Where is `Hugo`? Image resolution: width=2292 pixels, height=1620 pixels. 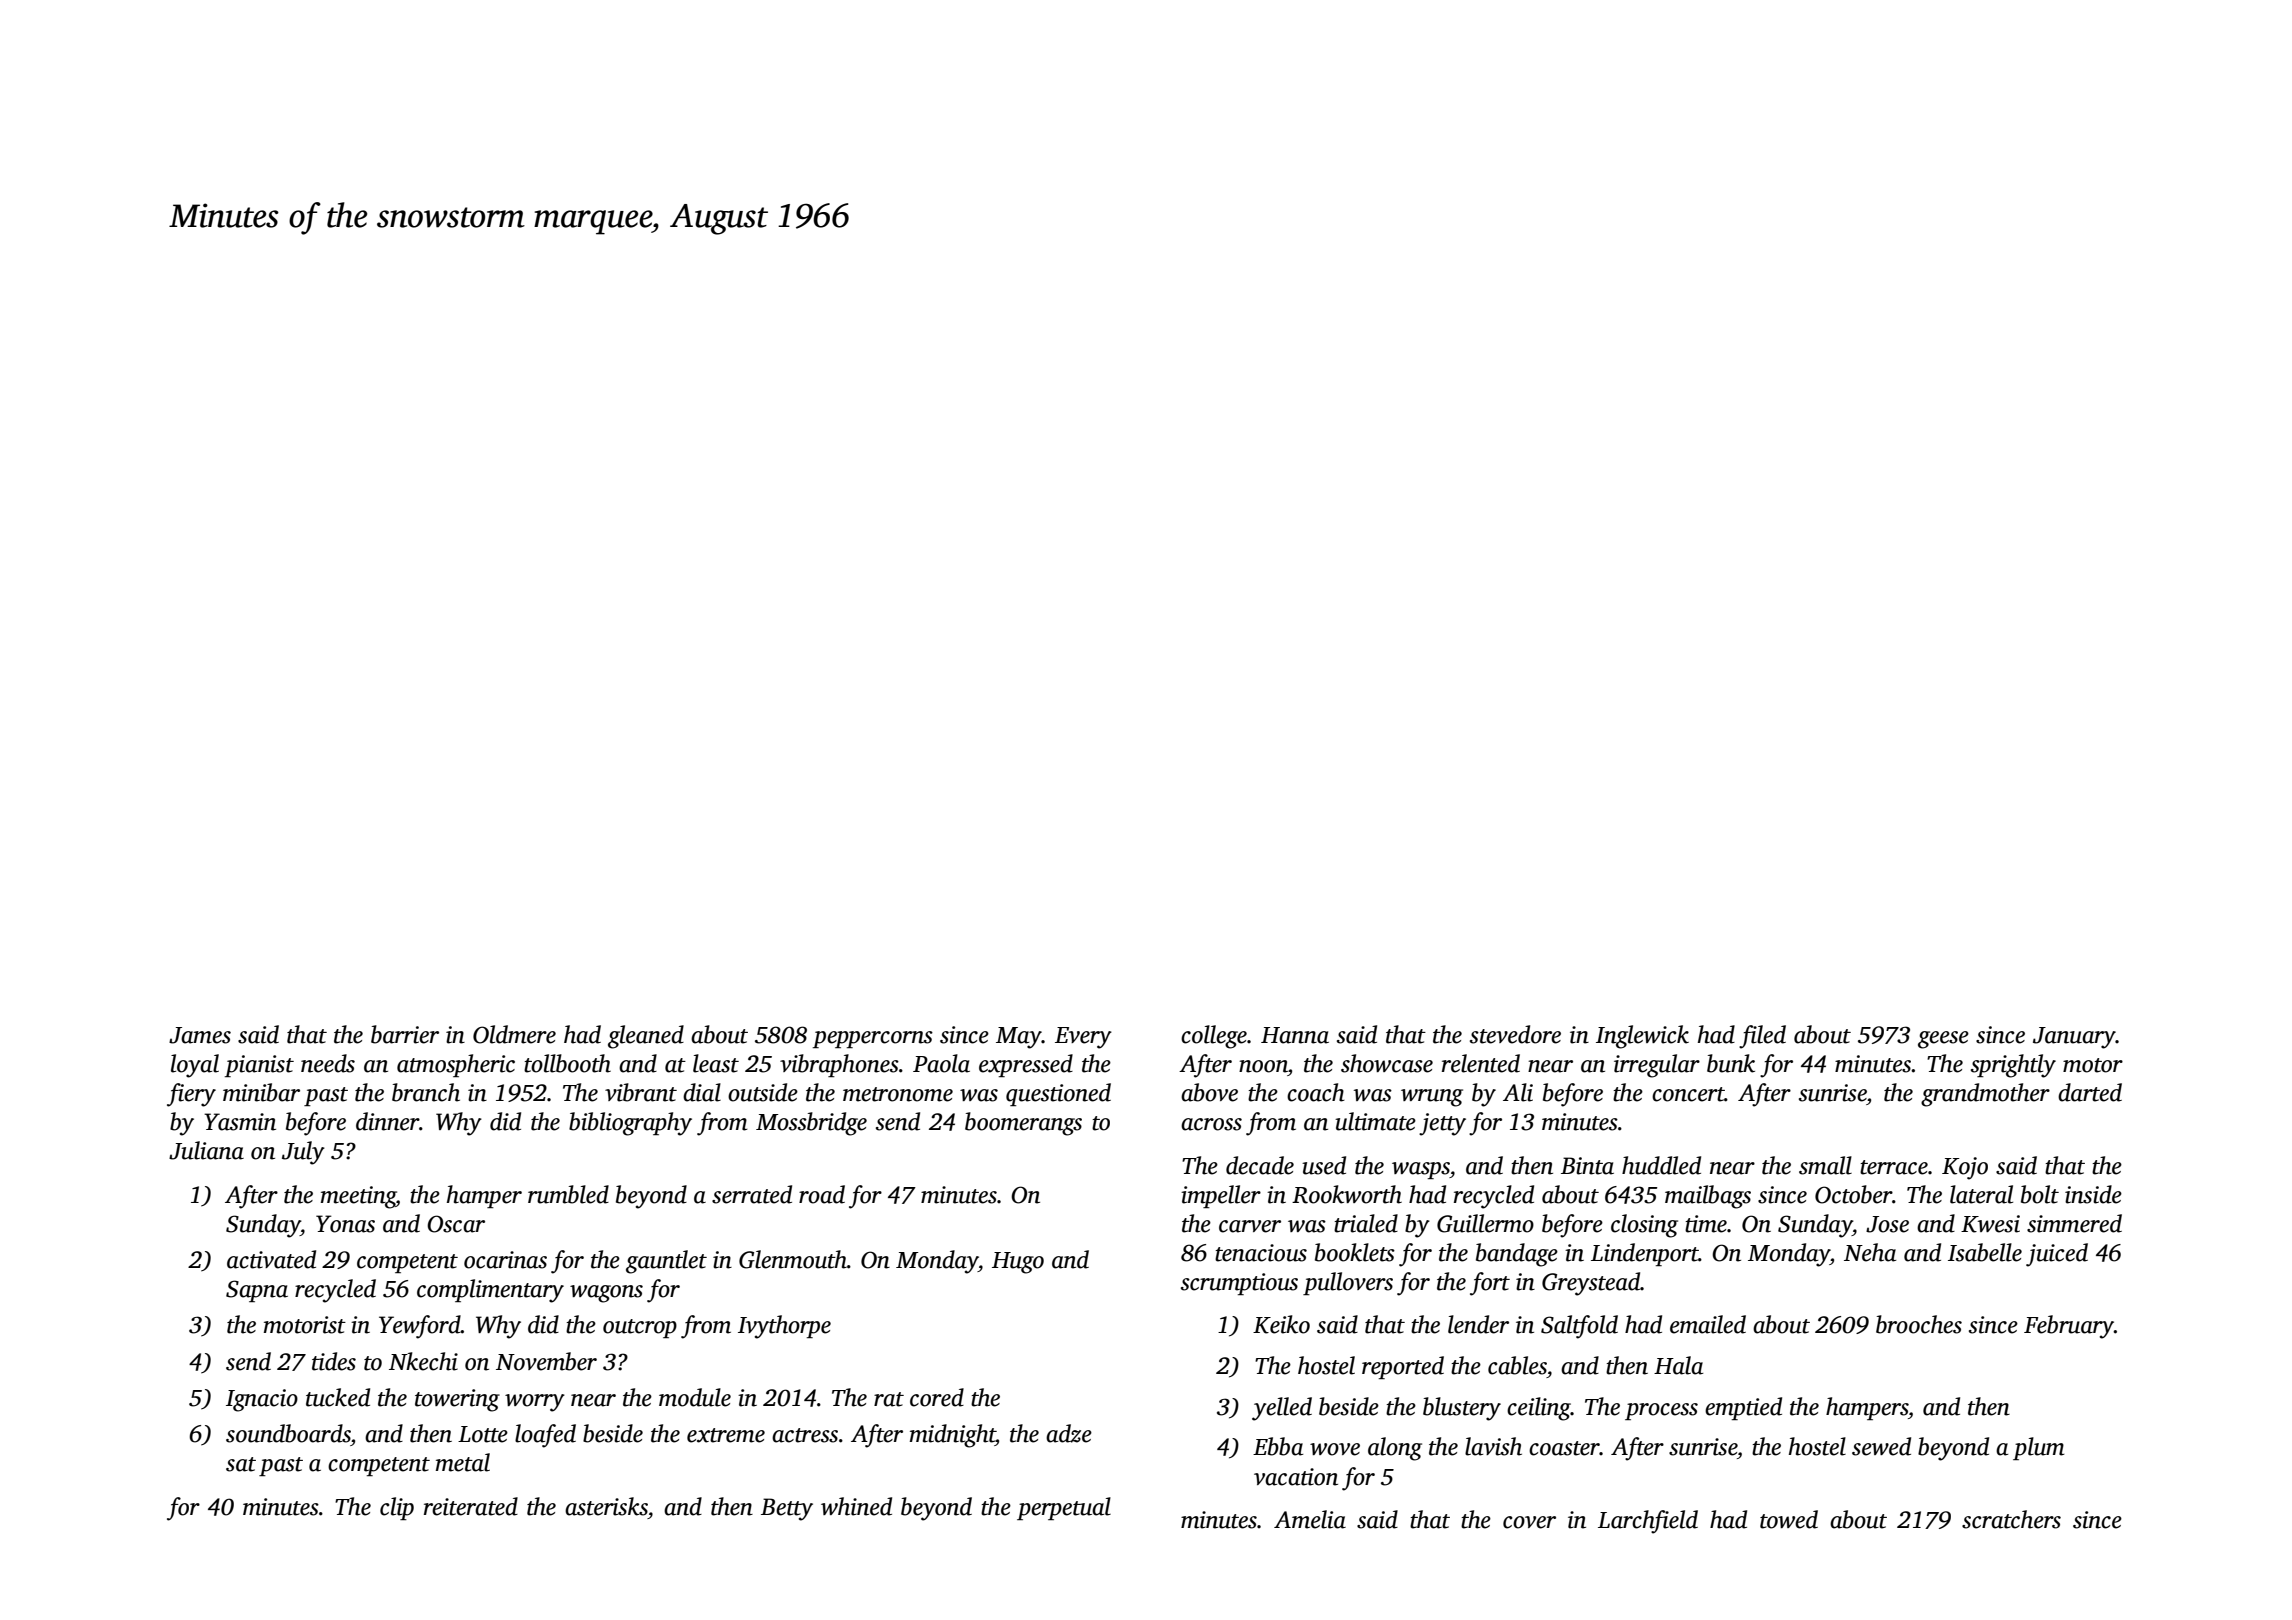
Hugo is located at coordinates (1018, 1263).
